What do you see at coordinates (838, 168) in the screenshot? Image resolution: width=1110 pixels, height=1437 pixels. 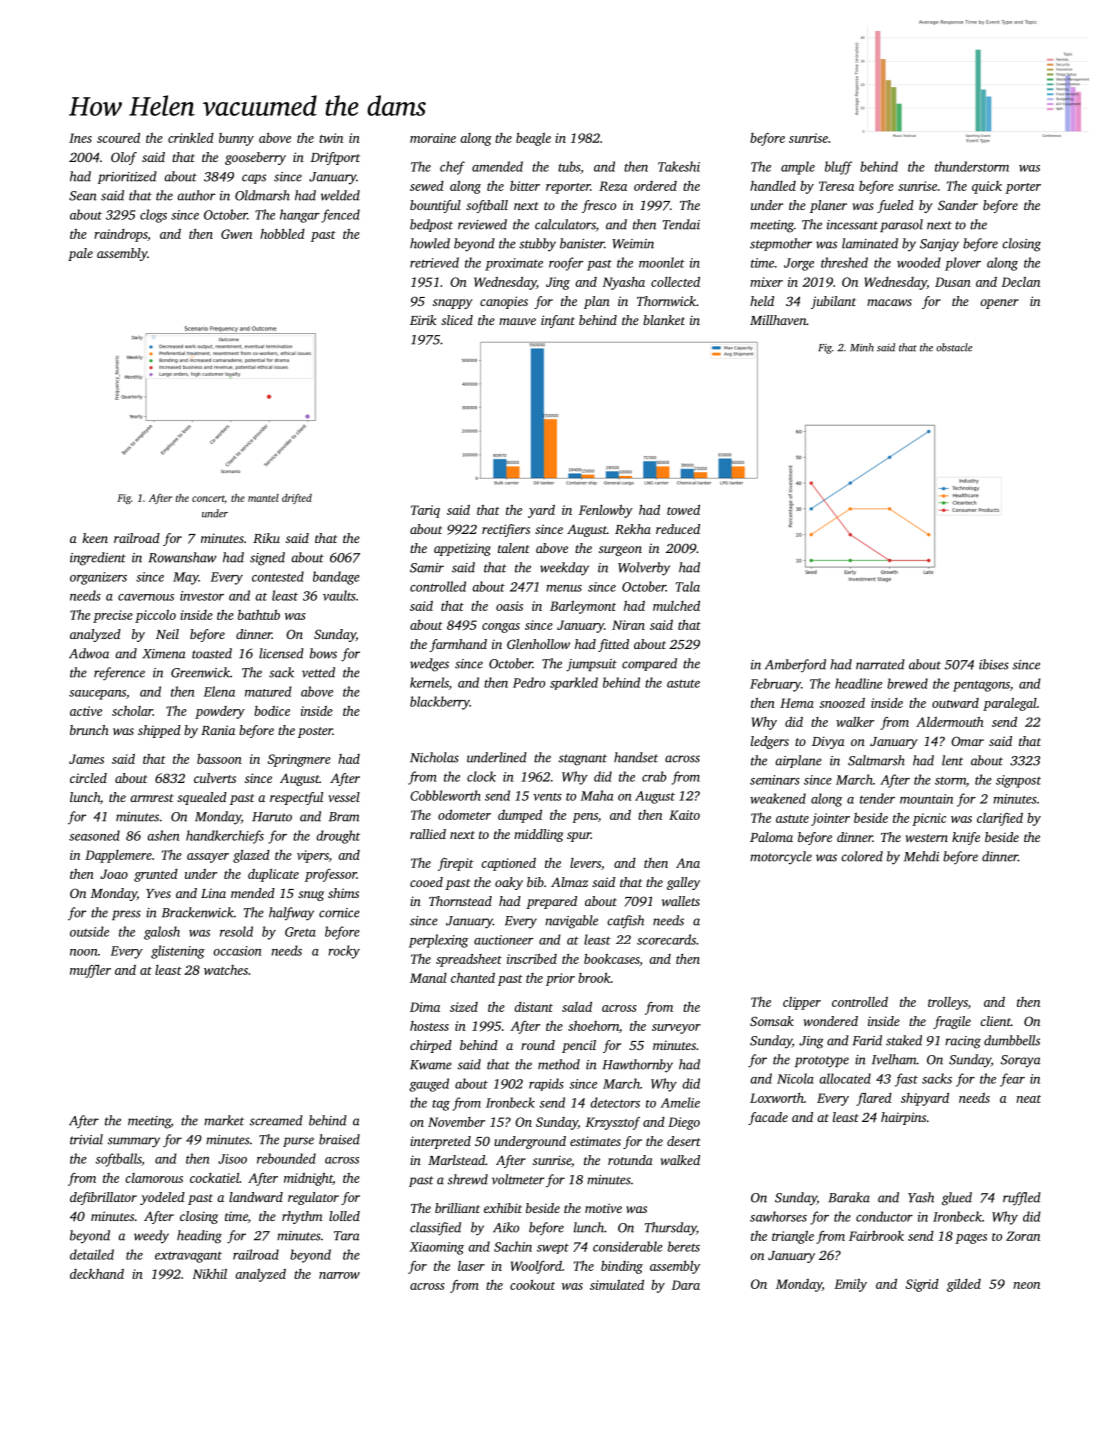 I see `bluff` at bounding box center [838, 168].
